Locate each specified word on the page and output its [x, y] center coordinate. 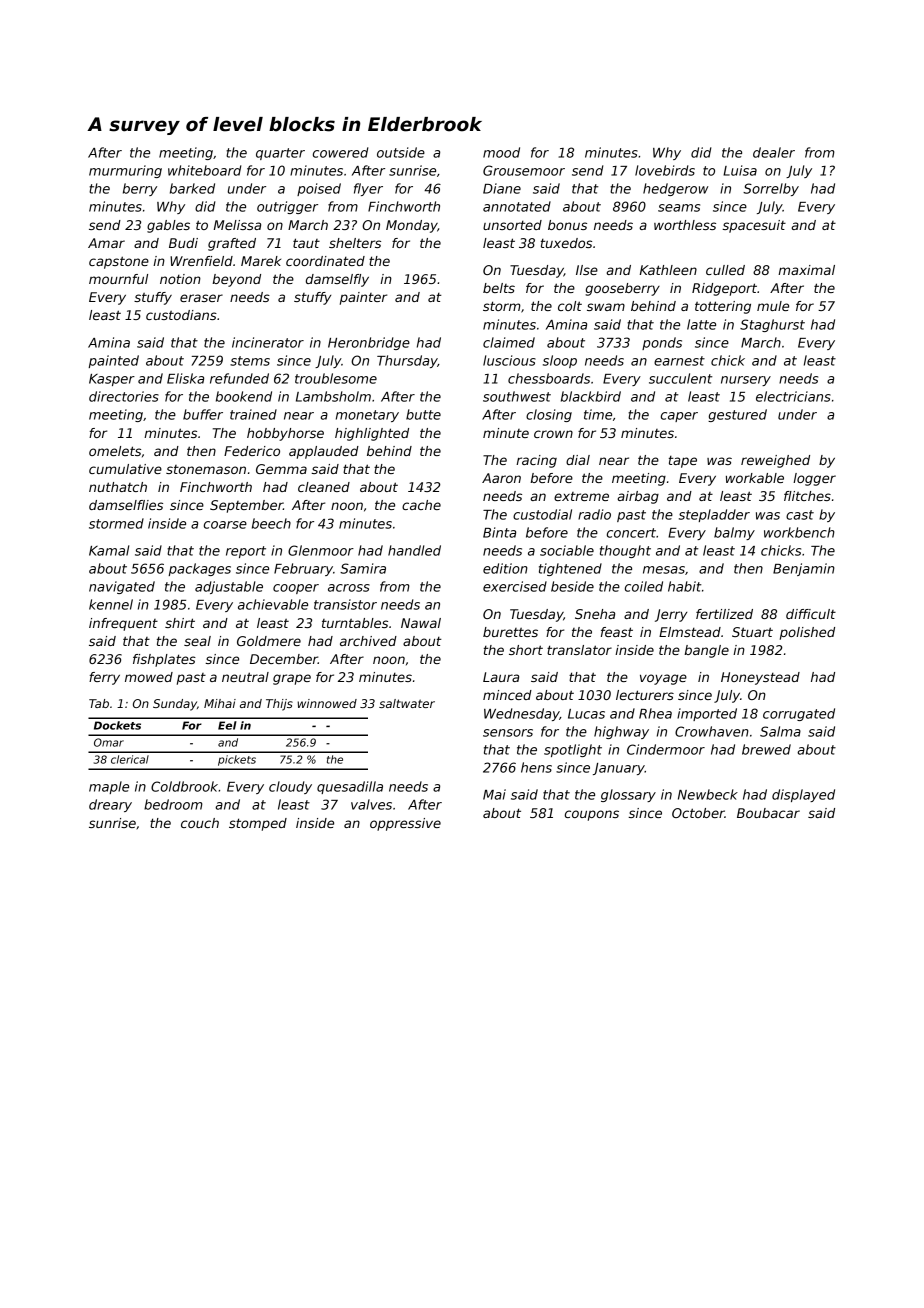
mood [501, 152]
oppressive [405, 824]
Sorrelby [771, 189]
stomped [258, 824]
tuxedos [566, 243]
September [246, 506]
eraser [201, 298]
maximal [806, 270]
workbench [799, 532]
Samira [363, 568]
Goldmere [269, 641]
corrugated [799, 714]
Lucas [586, 714]
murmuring [125, 171]
